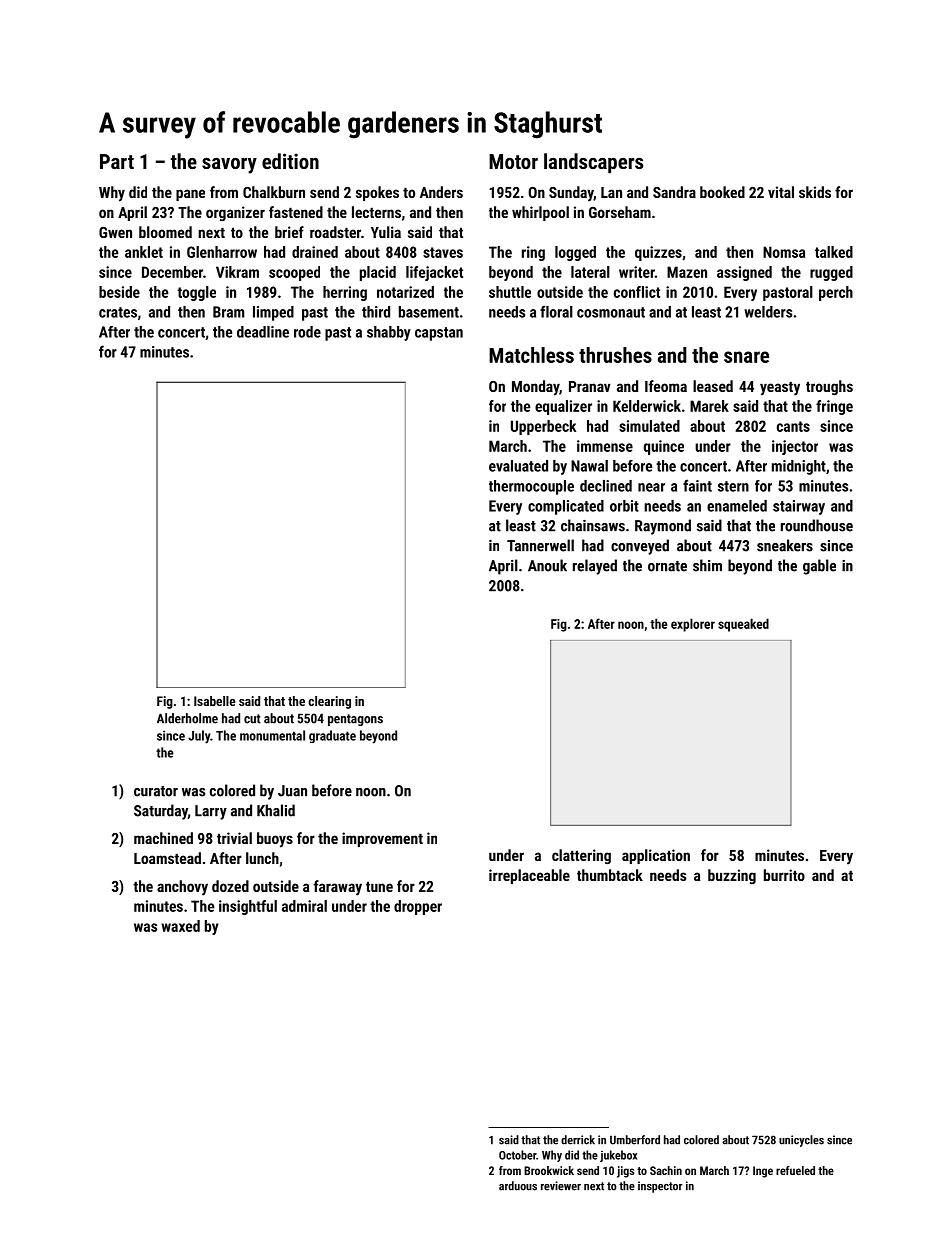 This screenshot has height=1233, width=952. I want to click on equalizer, so click(563, 407).
